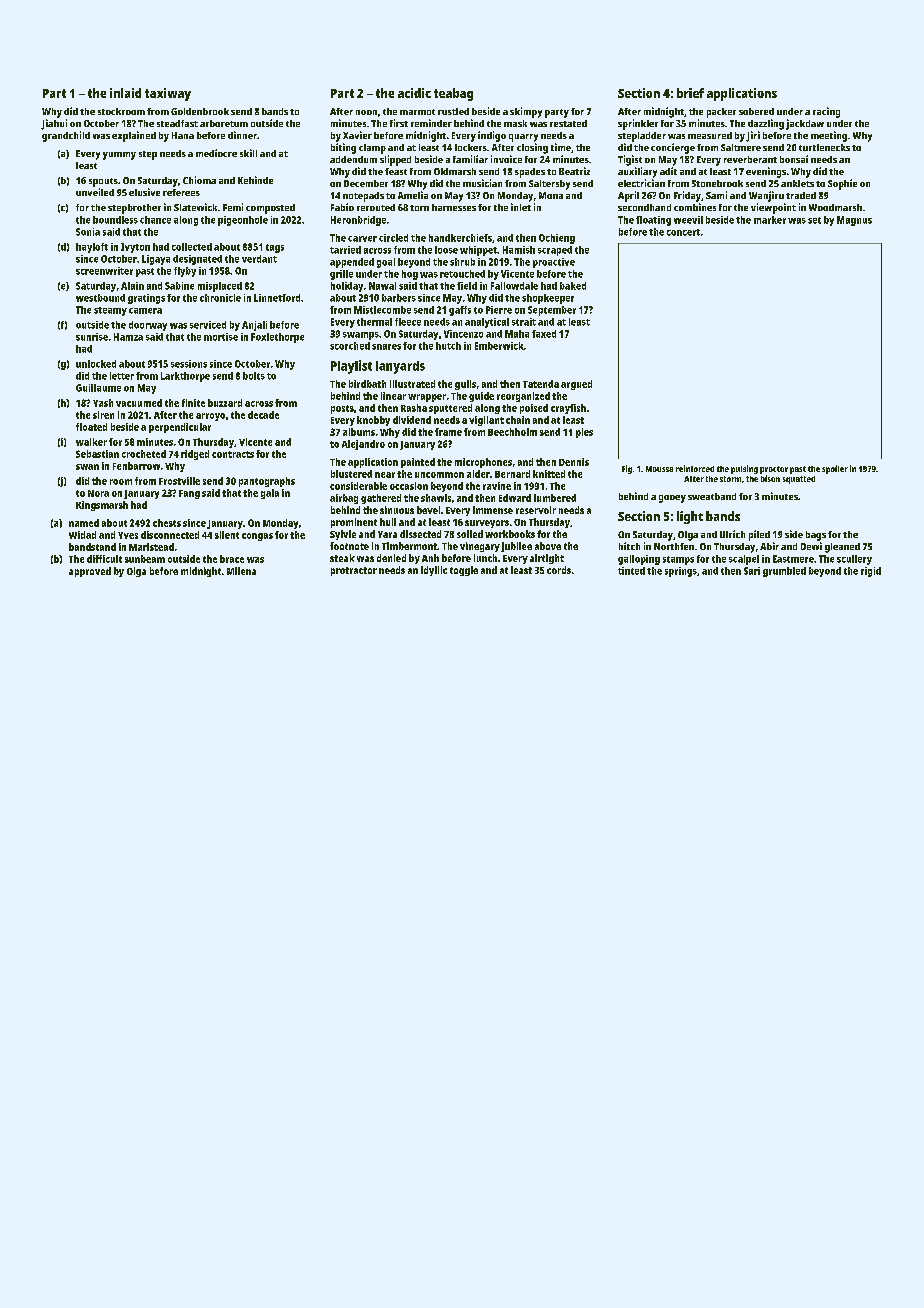 The height and width of the document is (1308, 924). What do you see at coordinates (179, 481) in the document?
I see `Frostville` at bounding box center [179, 481].
